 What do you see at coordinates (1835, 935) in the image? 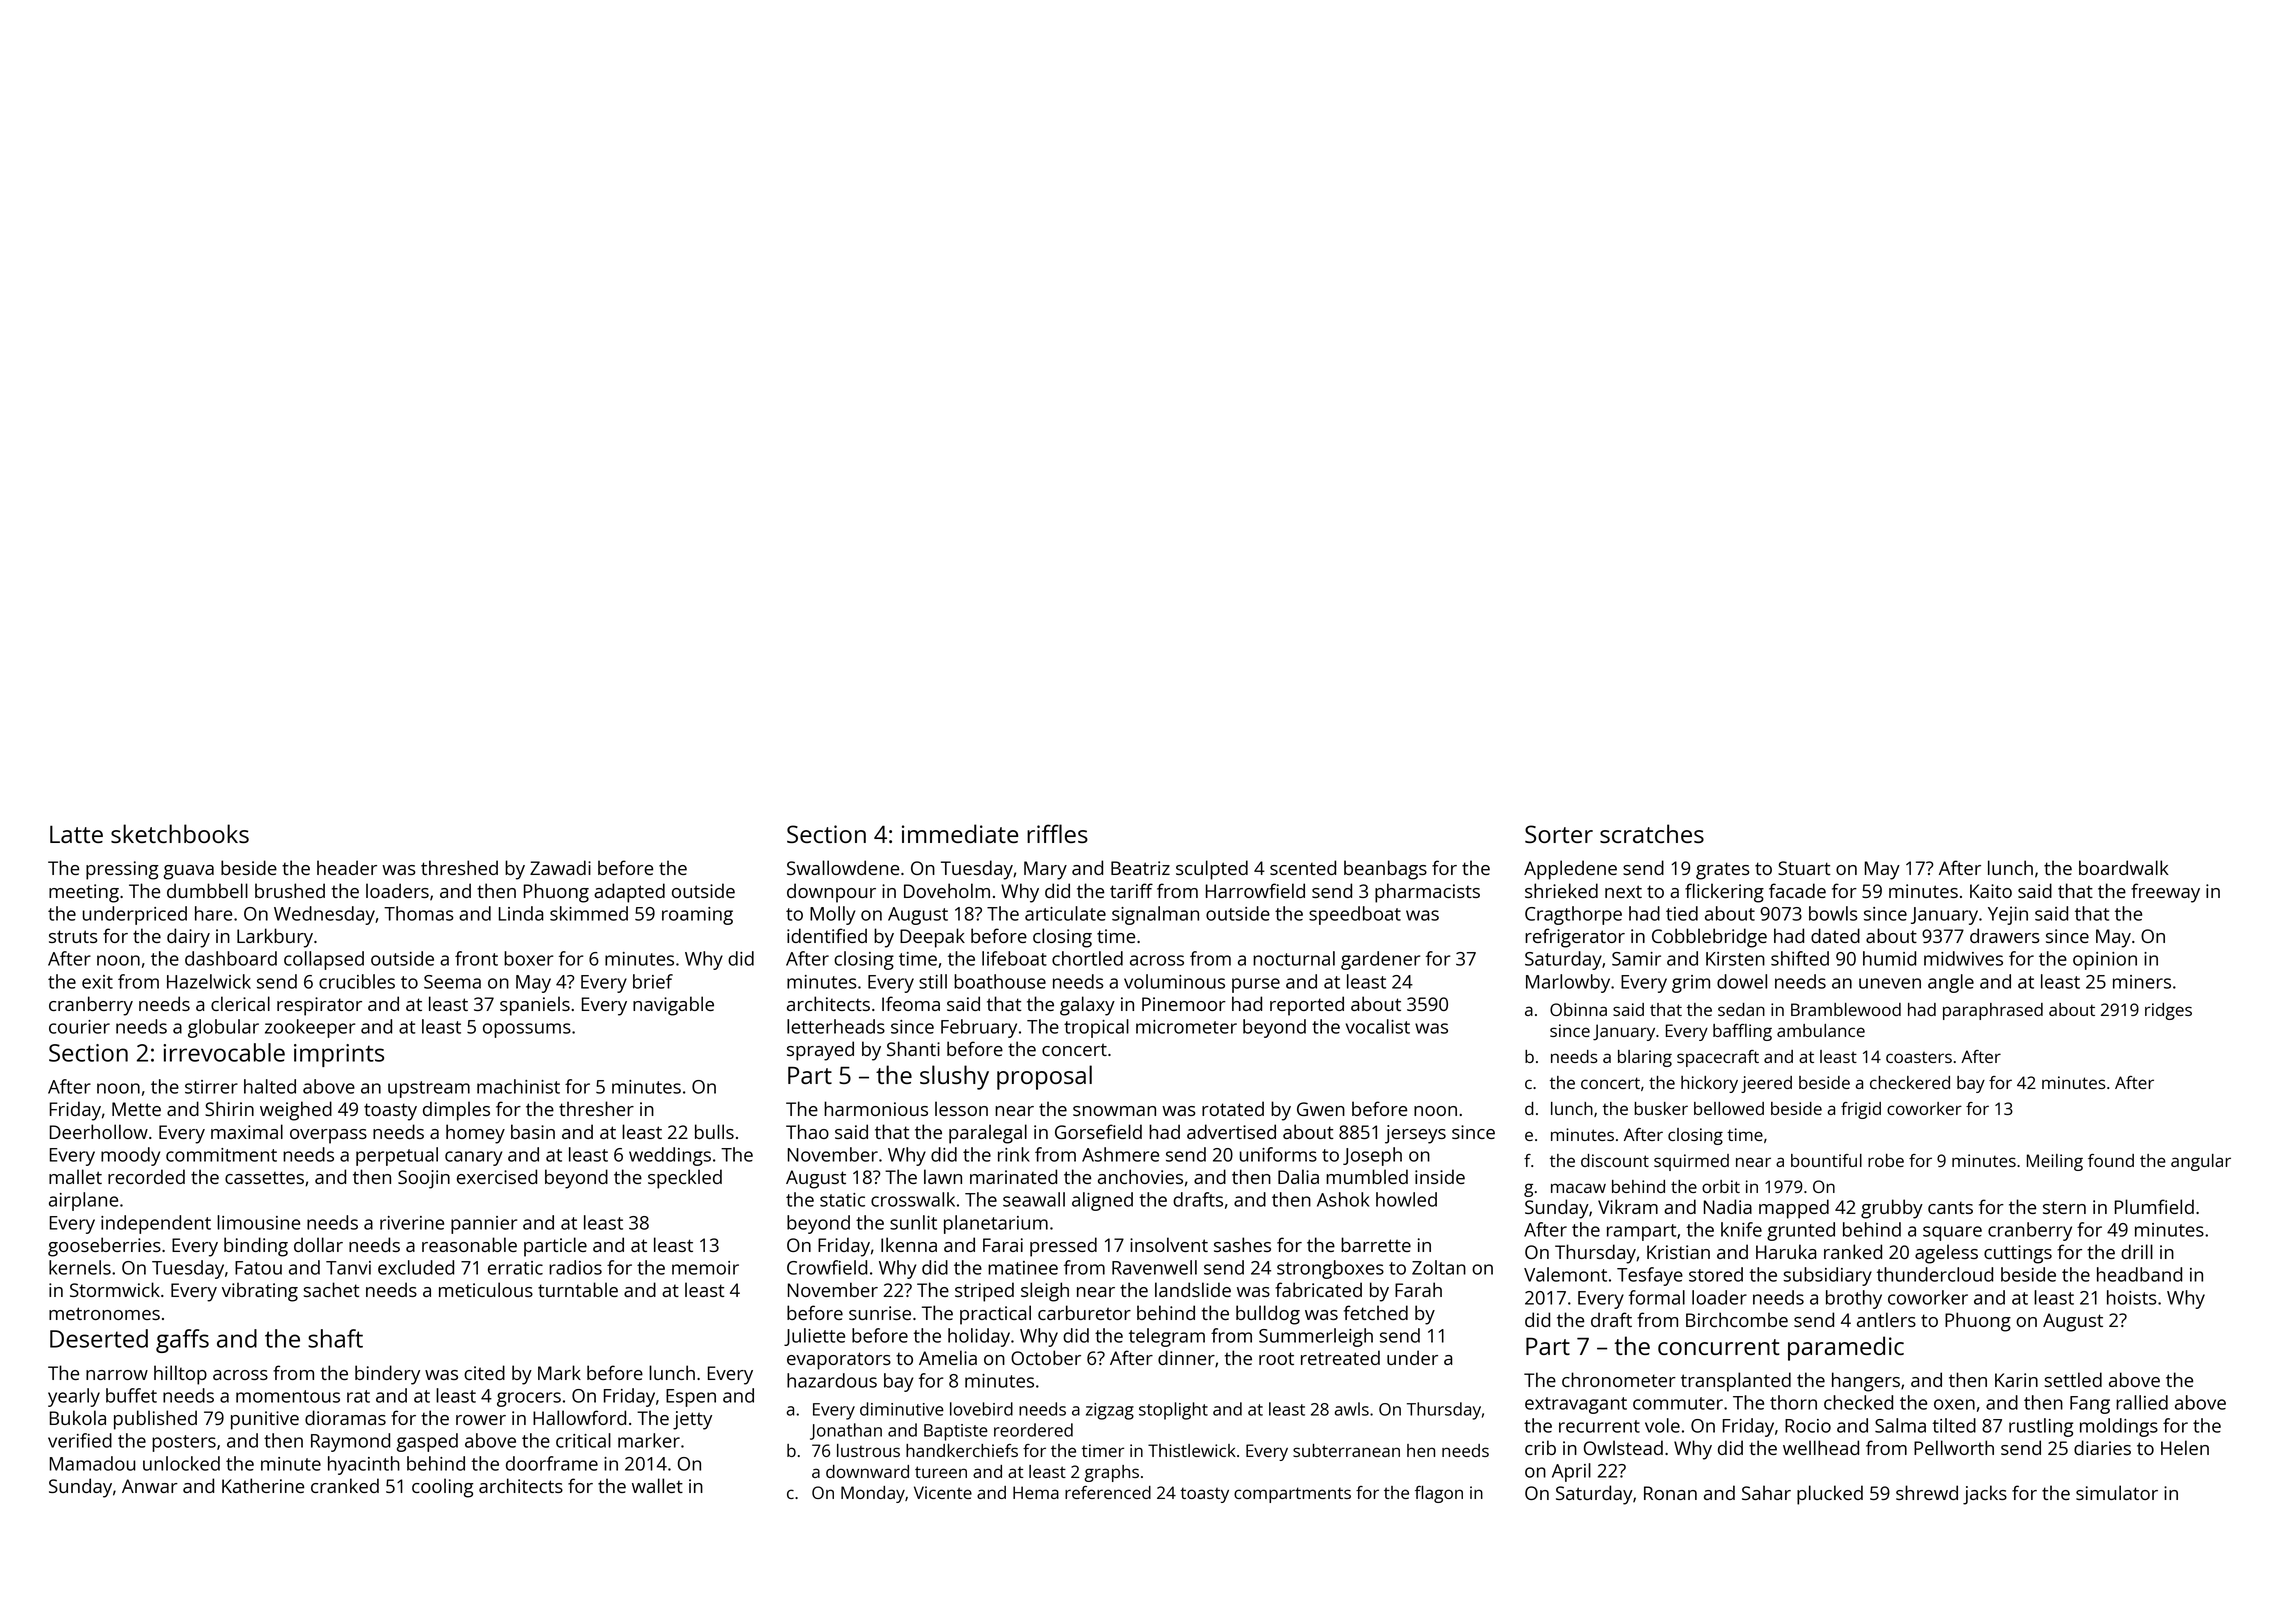
I see `dated` at bounding box center [1835, 935].
